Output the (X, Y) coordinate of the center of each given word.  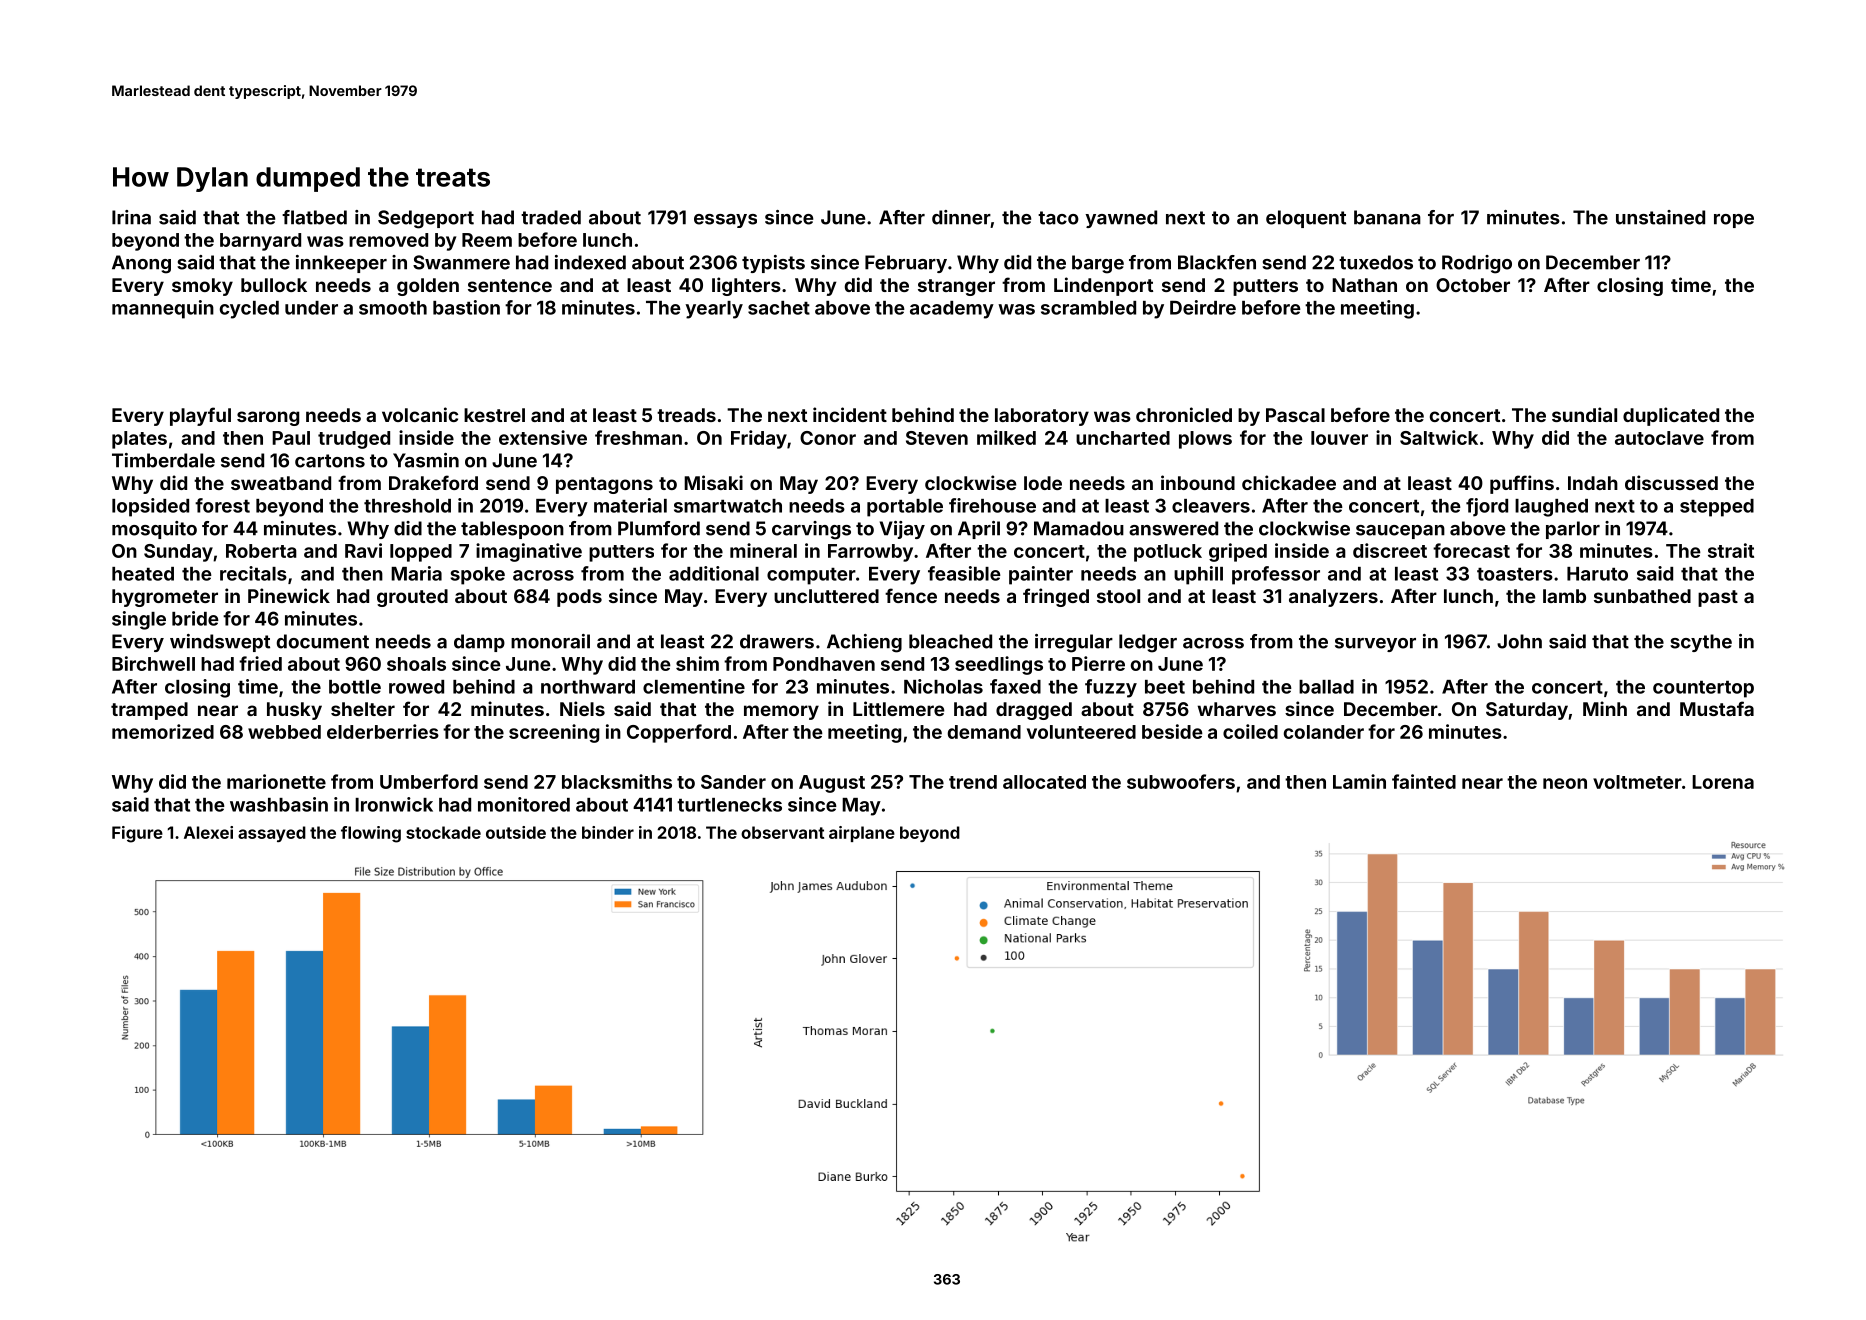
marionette (276, 781)
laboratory (1042, 417)
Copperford (679, 733)
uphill (1198, 575)
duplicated (1671, 416)
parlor (1573, 530)
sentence (510, 285)
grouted (412, 598)
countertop (1703, 689)
